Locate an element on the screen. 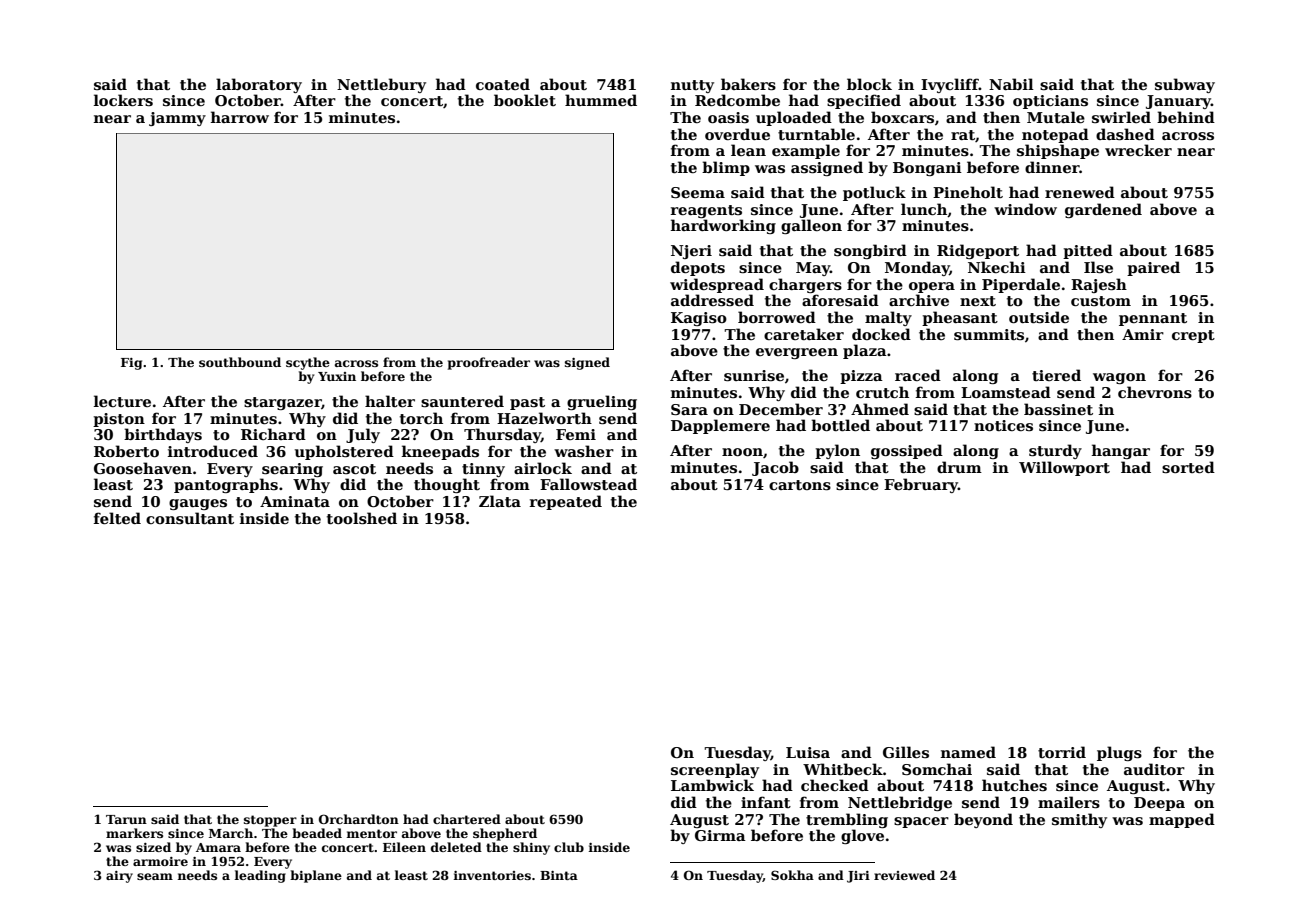 The height and width of the screenshot is (924, 1308). jammy is located at coordinates (177, 119).
